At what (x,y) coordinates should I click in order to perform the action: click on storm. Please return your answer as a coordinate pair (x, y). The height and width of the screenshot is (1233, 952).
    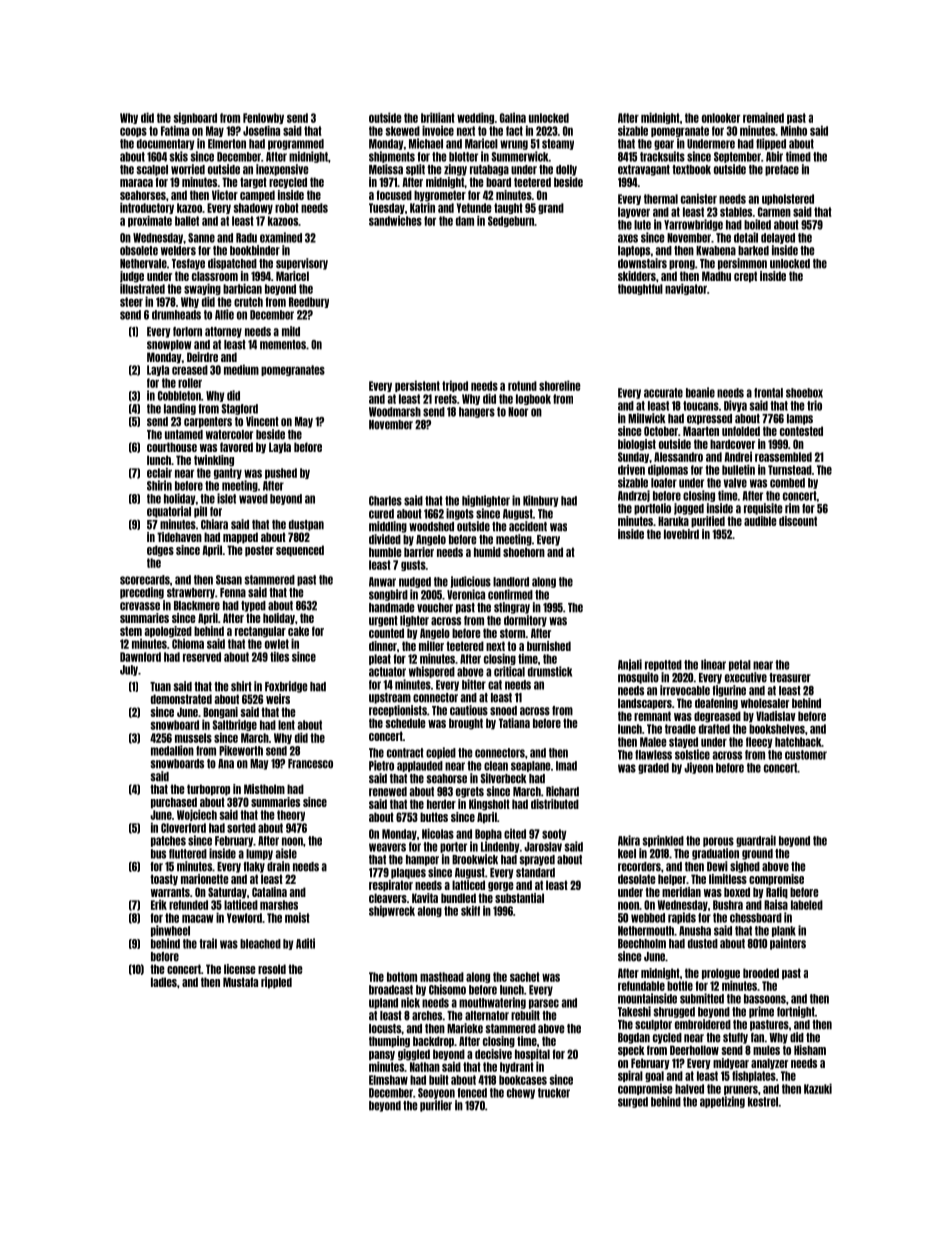
    Looking at the image, I should click on (513, 633).
